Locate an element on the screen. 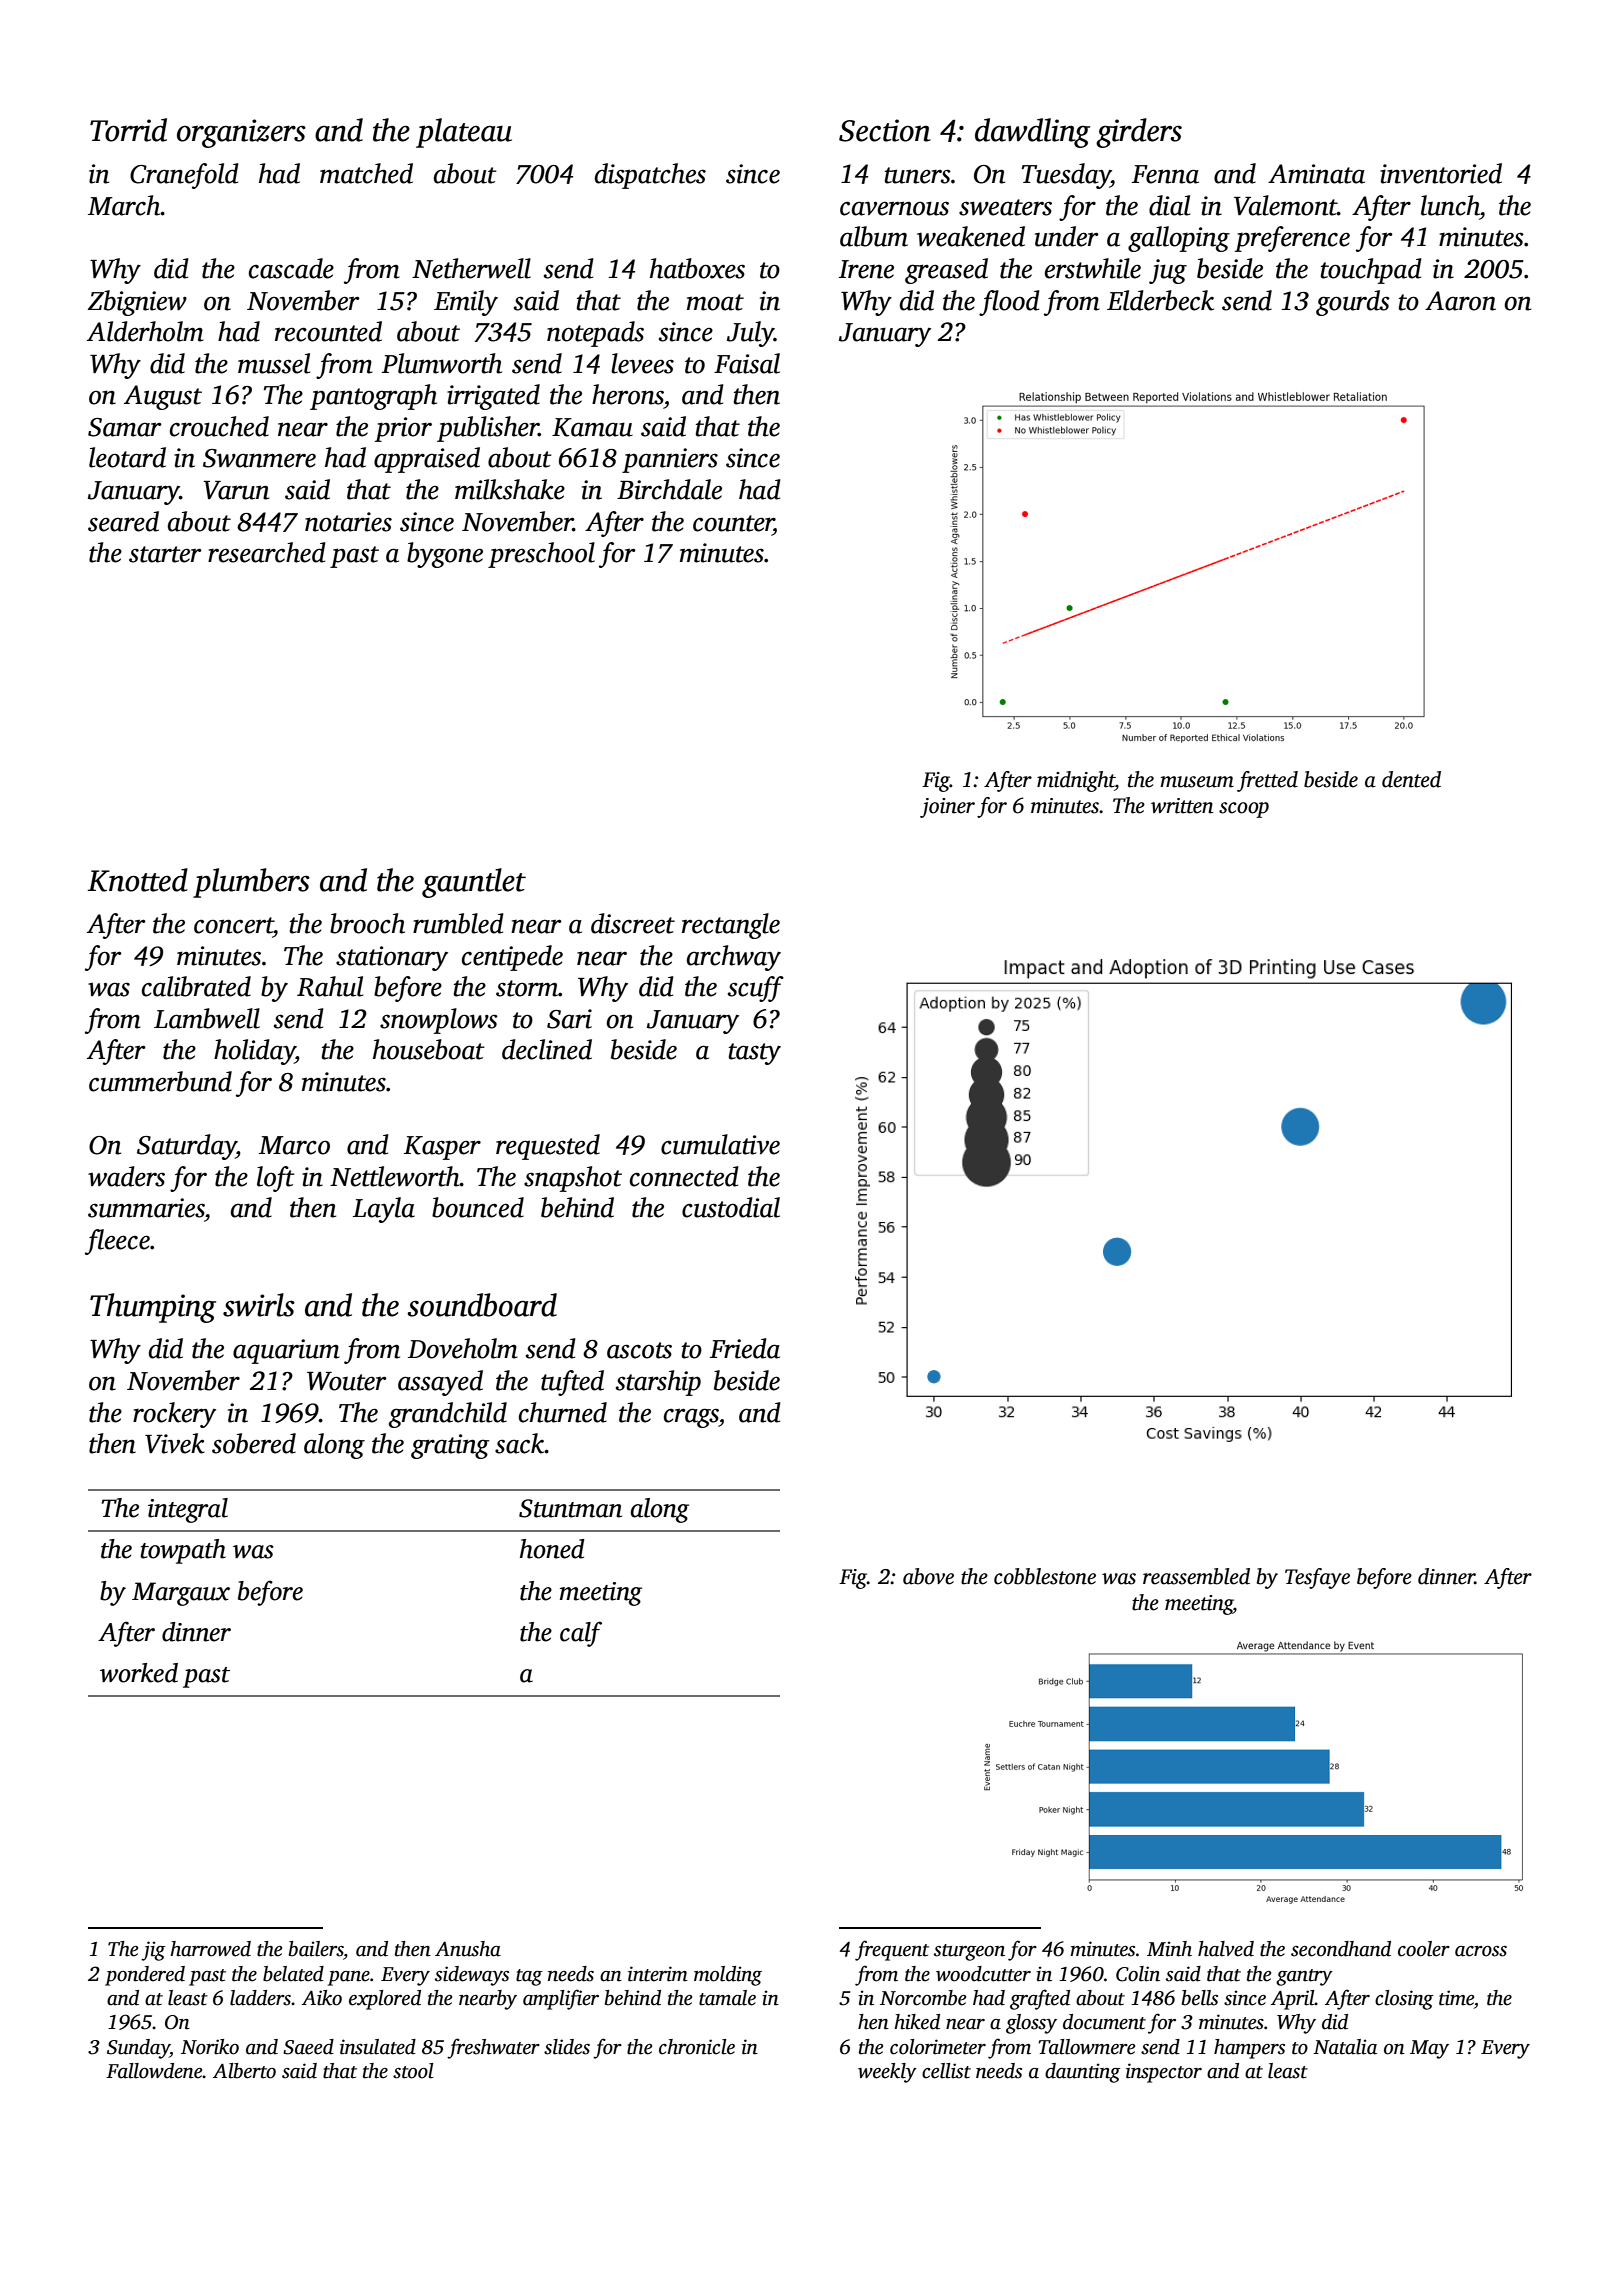  cobblestone is located at coordinates (1045, 1576).
